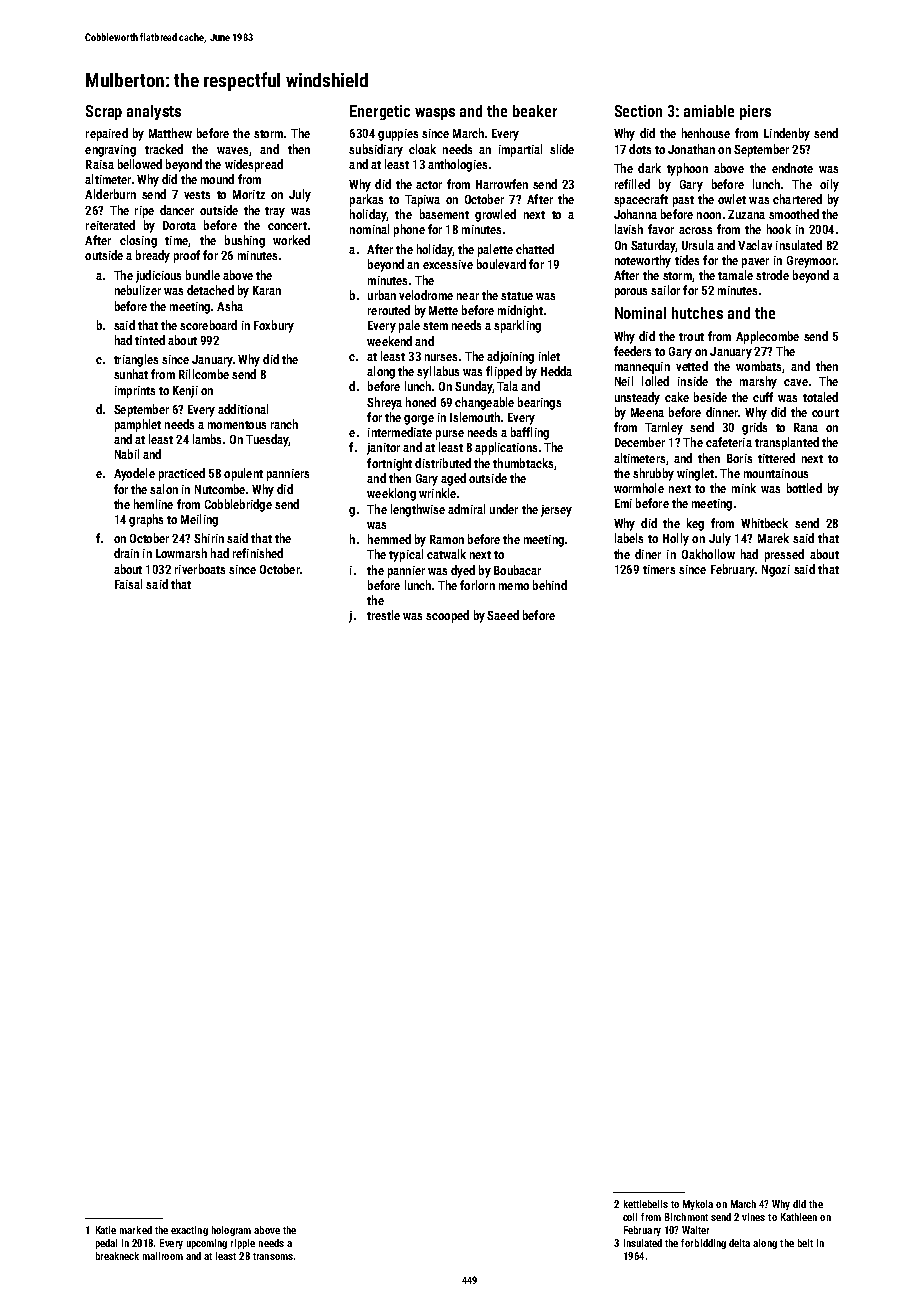 The image size is (924, 1308). I want to click on waves, so click(232, 150).
